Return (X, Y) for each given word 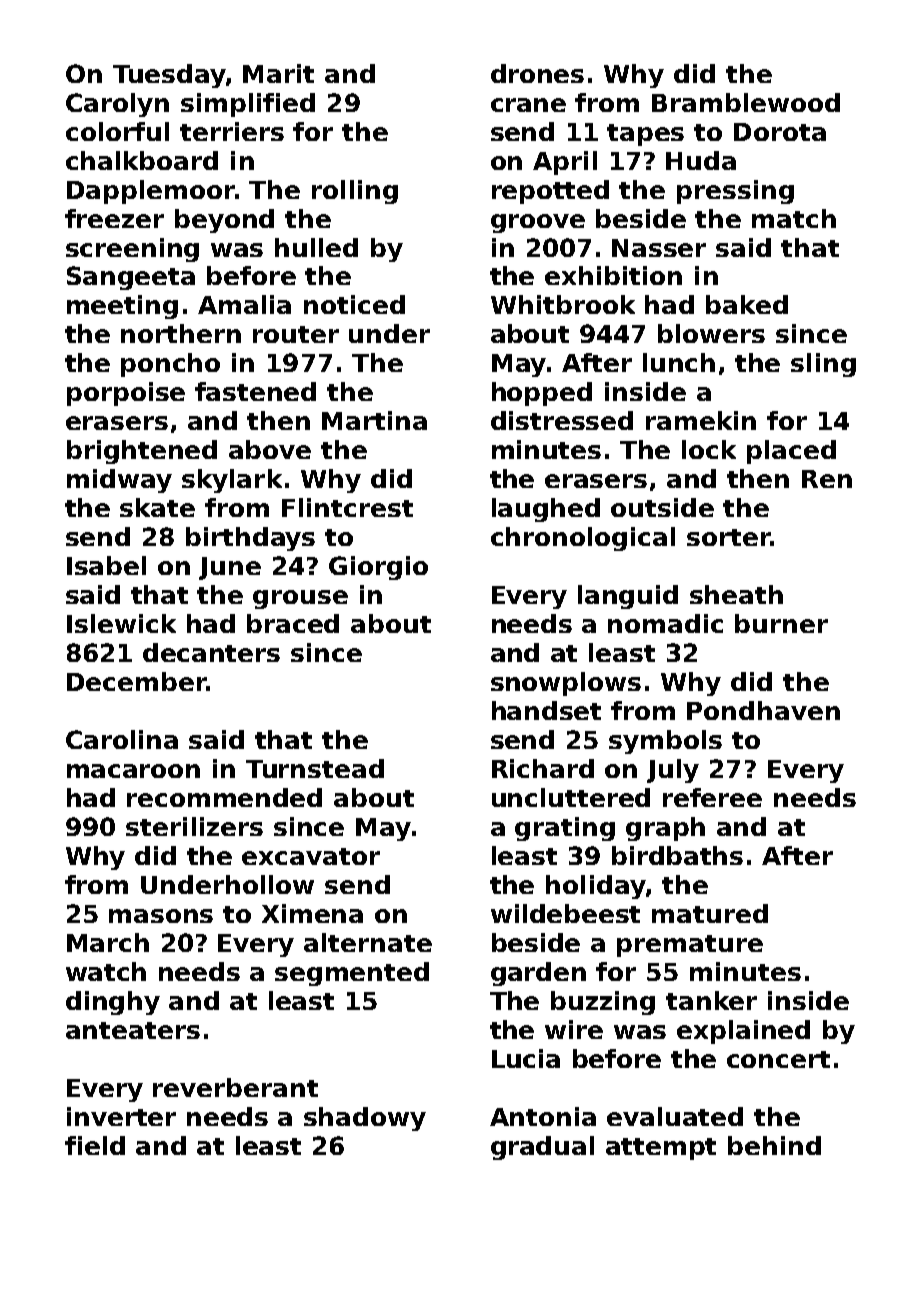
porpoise (126, 394)
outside (662, 507)
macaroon (133, 771)
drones (537, 73)
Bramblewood (746, 102)
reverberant (235, 1087)
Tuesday (169, 76)
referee (712, 797)
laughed (546, 510)
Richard (543, 768)
